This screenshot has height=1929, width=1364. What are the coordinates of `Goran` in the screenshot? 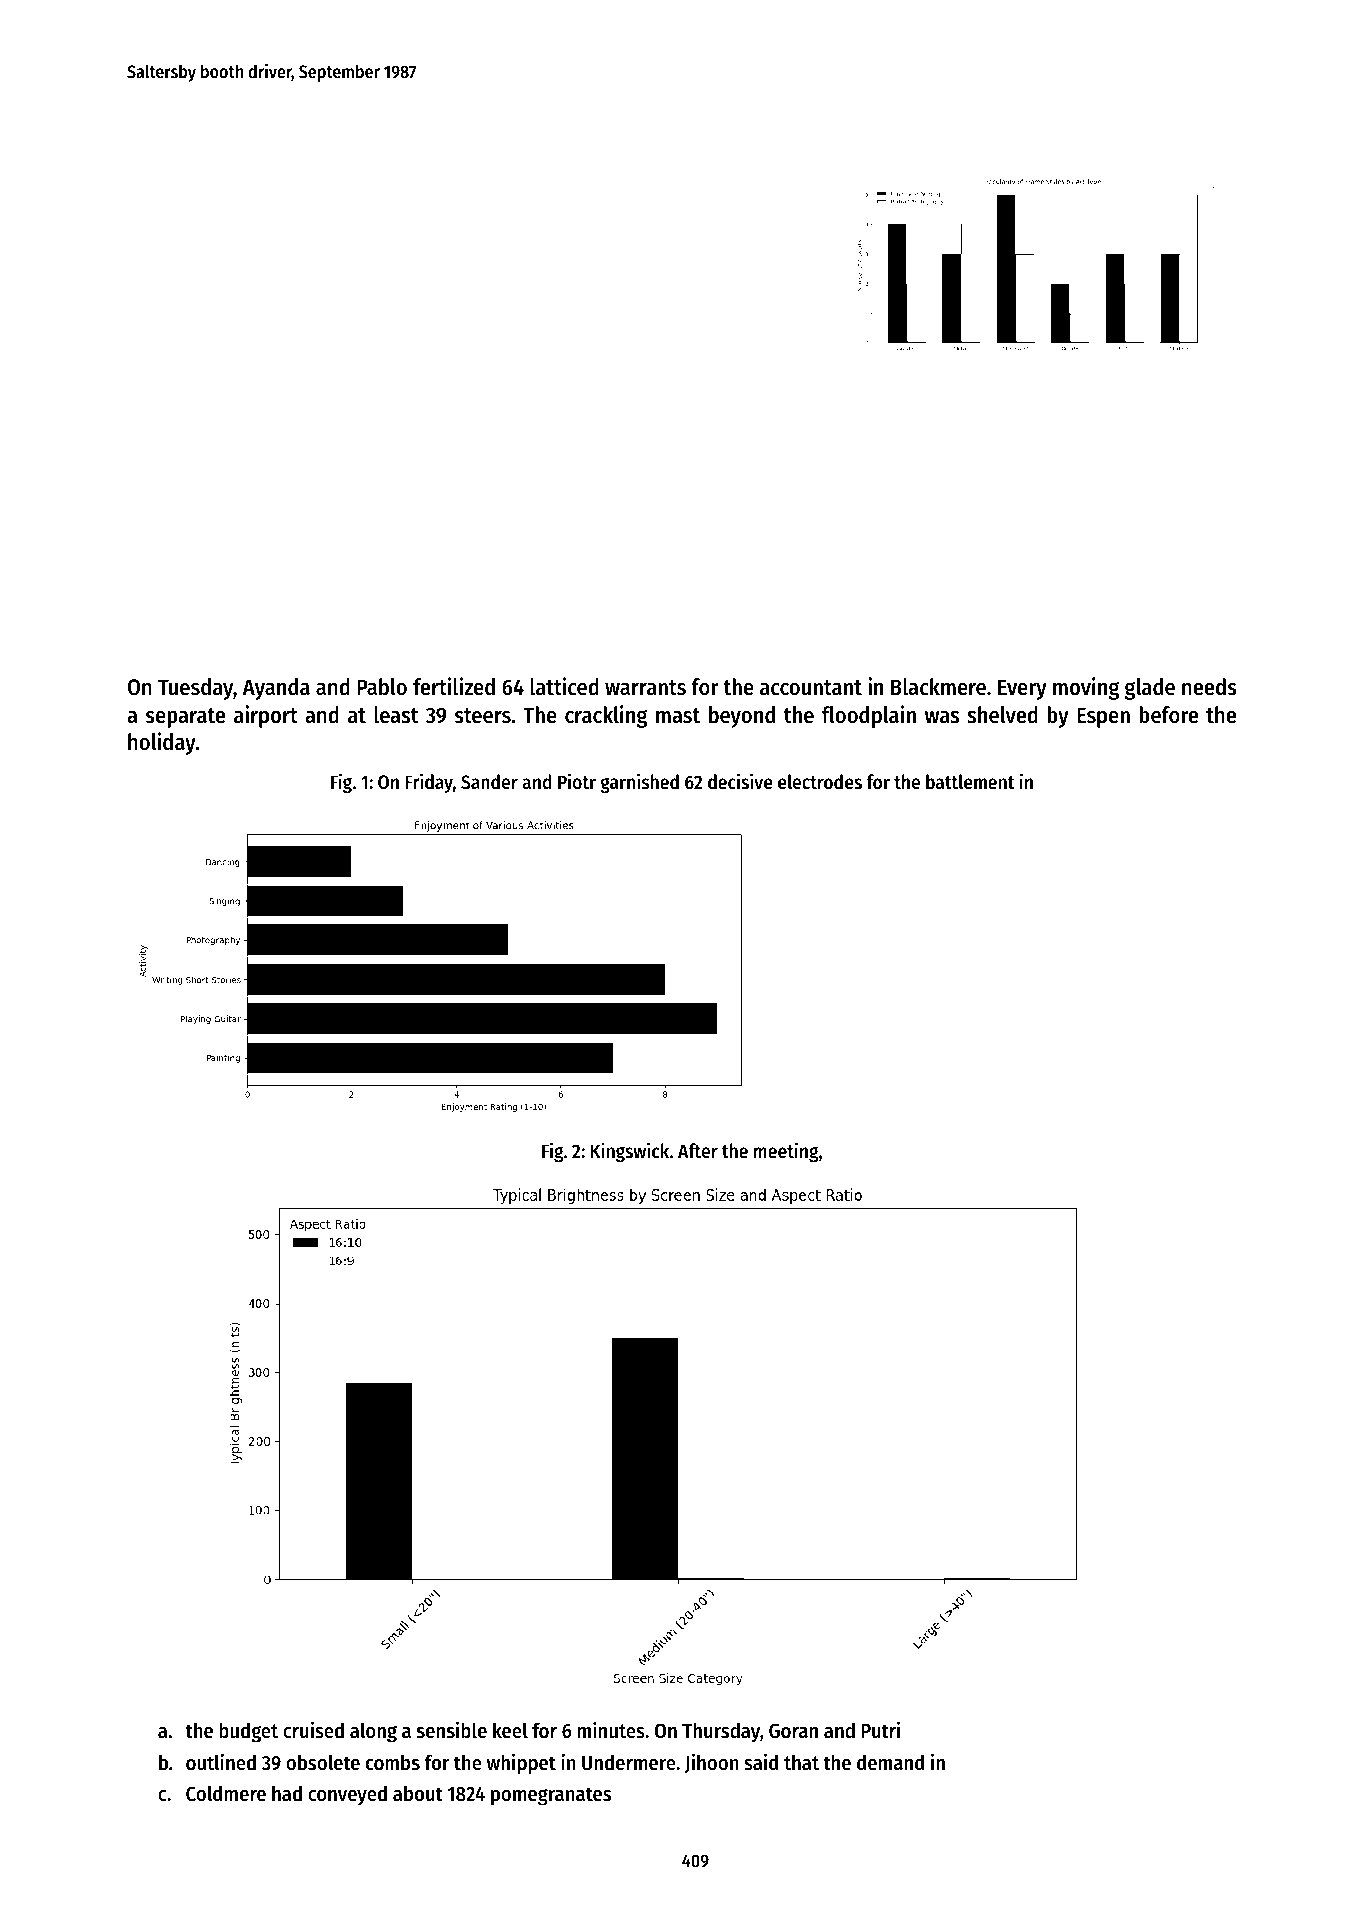 It's located at (793, 1731).
